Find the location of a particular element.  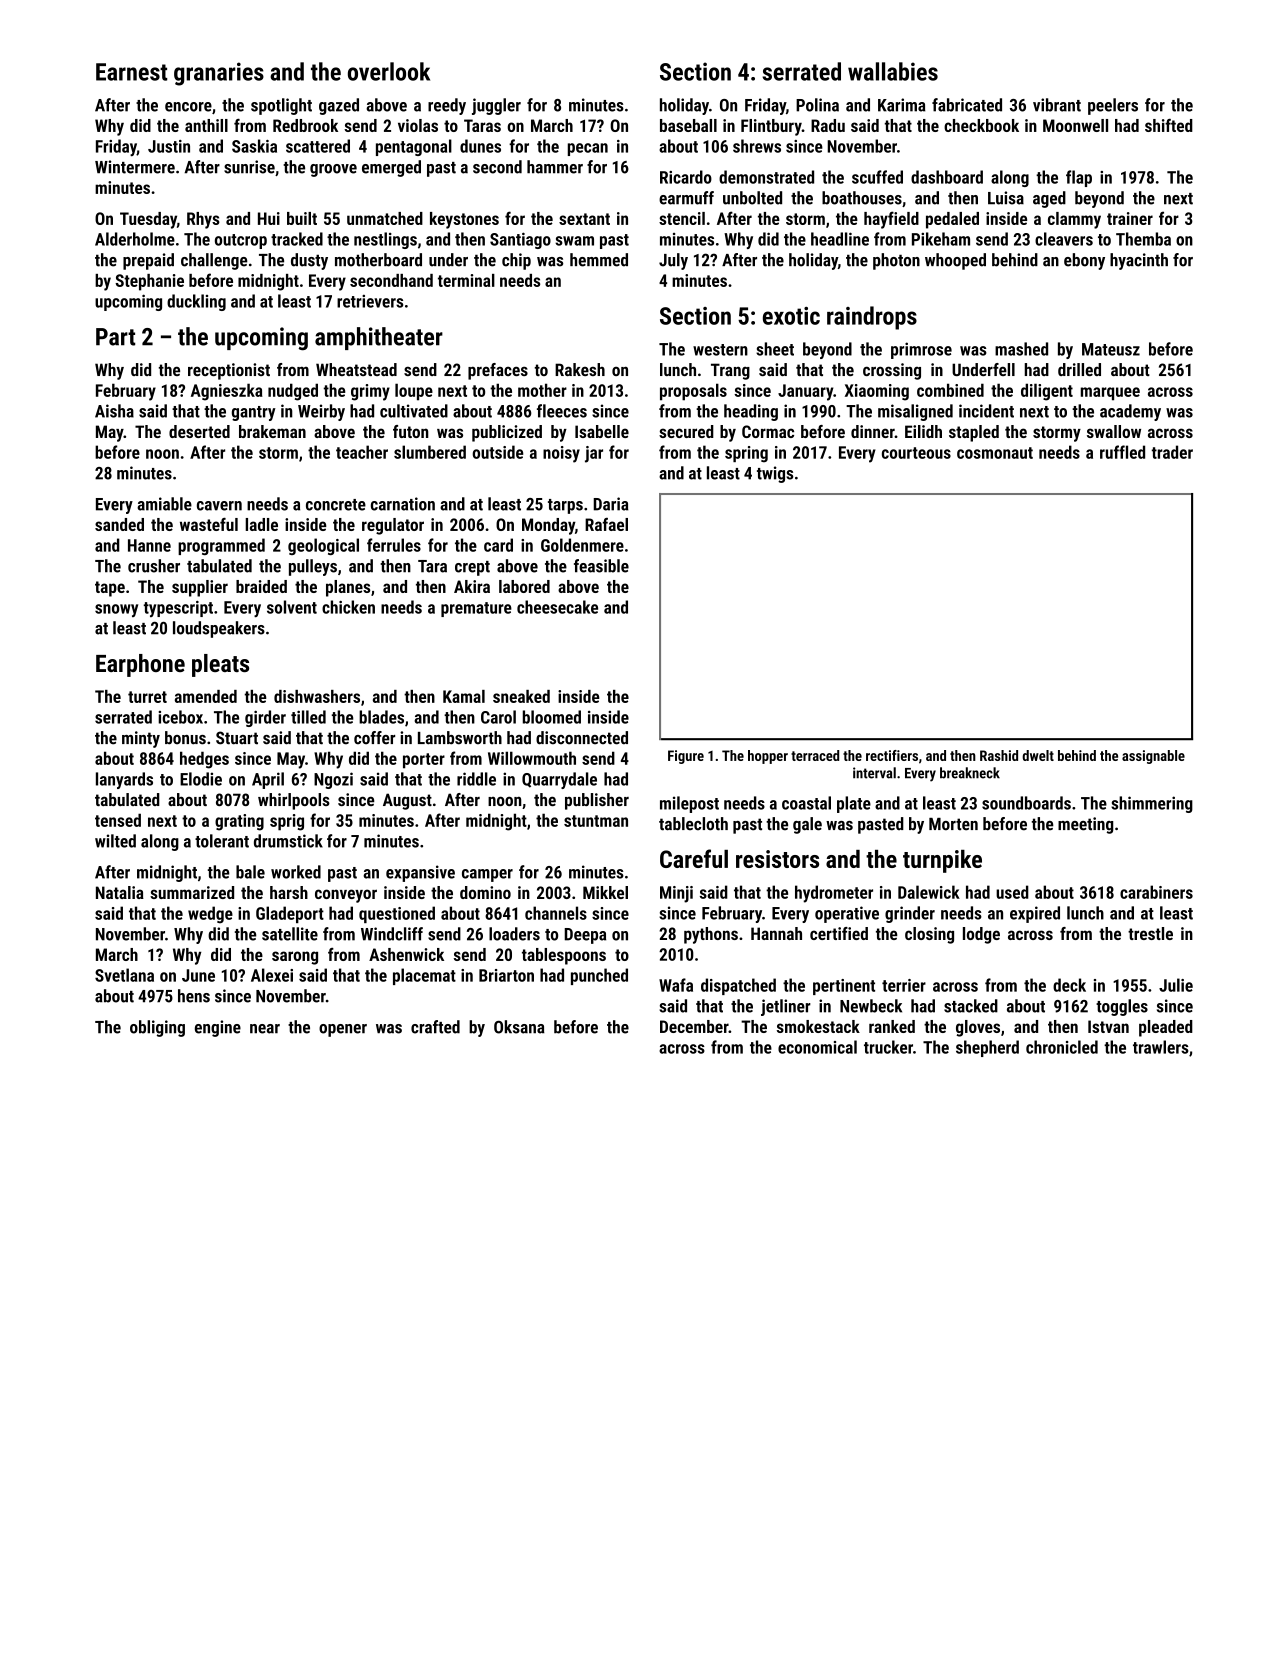

Earnest is located at coordinates (131, 72).
